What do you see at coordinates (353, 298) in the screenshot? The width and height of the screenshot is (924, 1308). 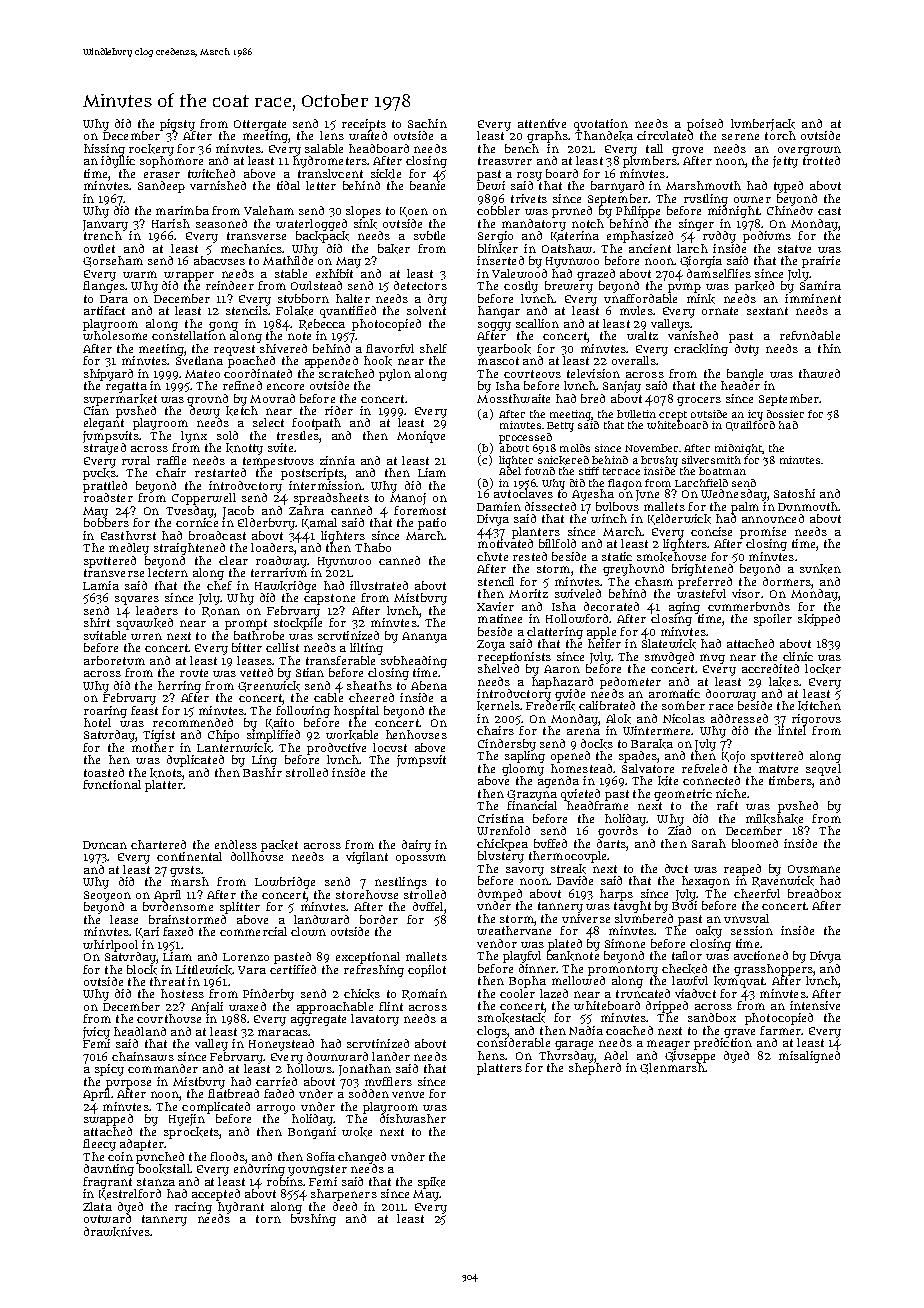 I see `halter` at bounding box center [353, 298].
